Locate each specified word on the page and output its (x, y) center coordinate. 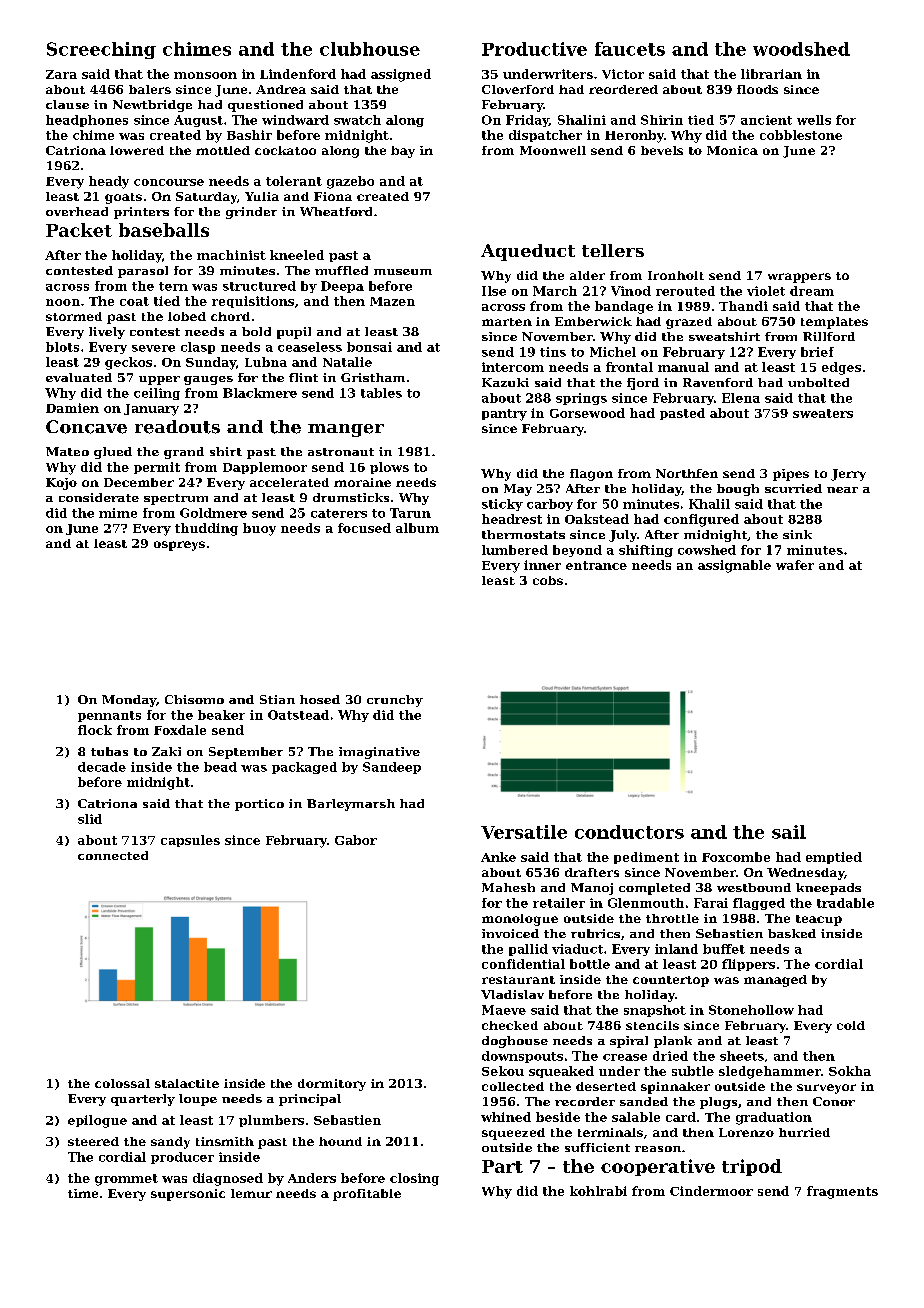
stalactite (187, 1083)
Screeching (101, 50)
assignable (734, 566)
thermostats (523, 534)
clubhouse (370, 49)
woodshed (801, 49)
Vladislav (512, 994)
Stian (277, 699)
